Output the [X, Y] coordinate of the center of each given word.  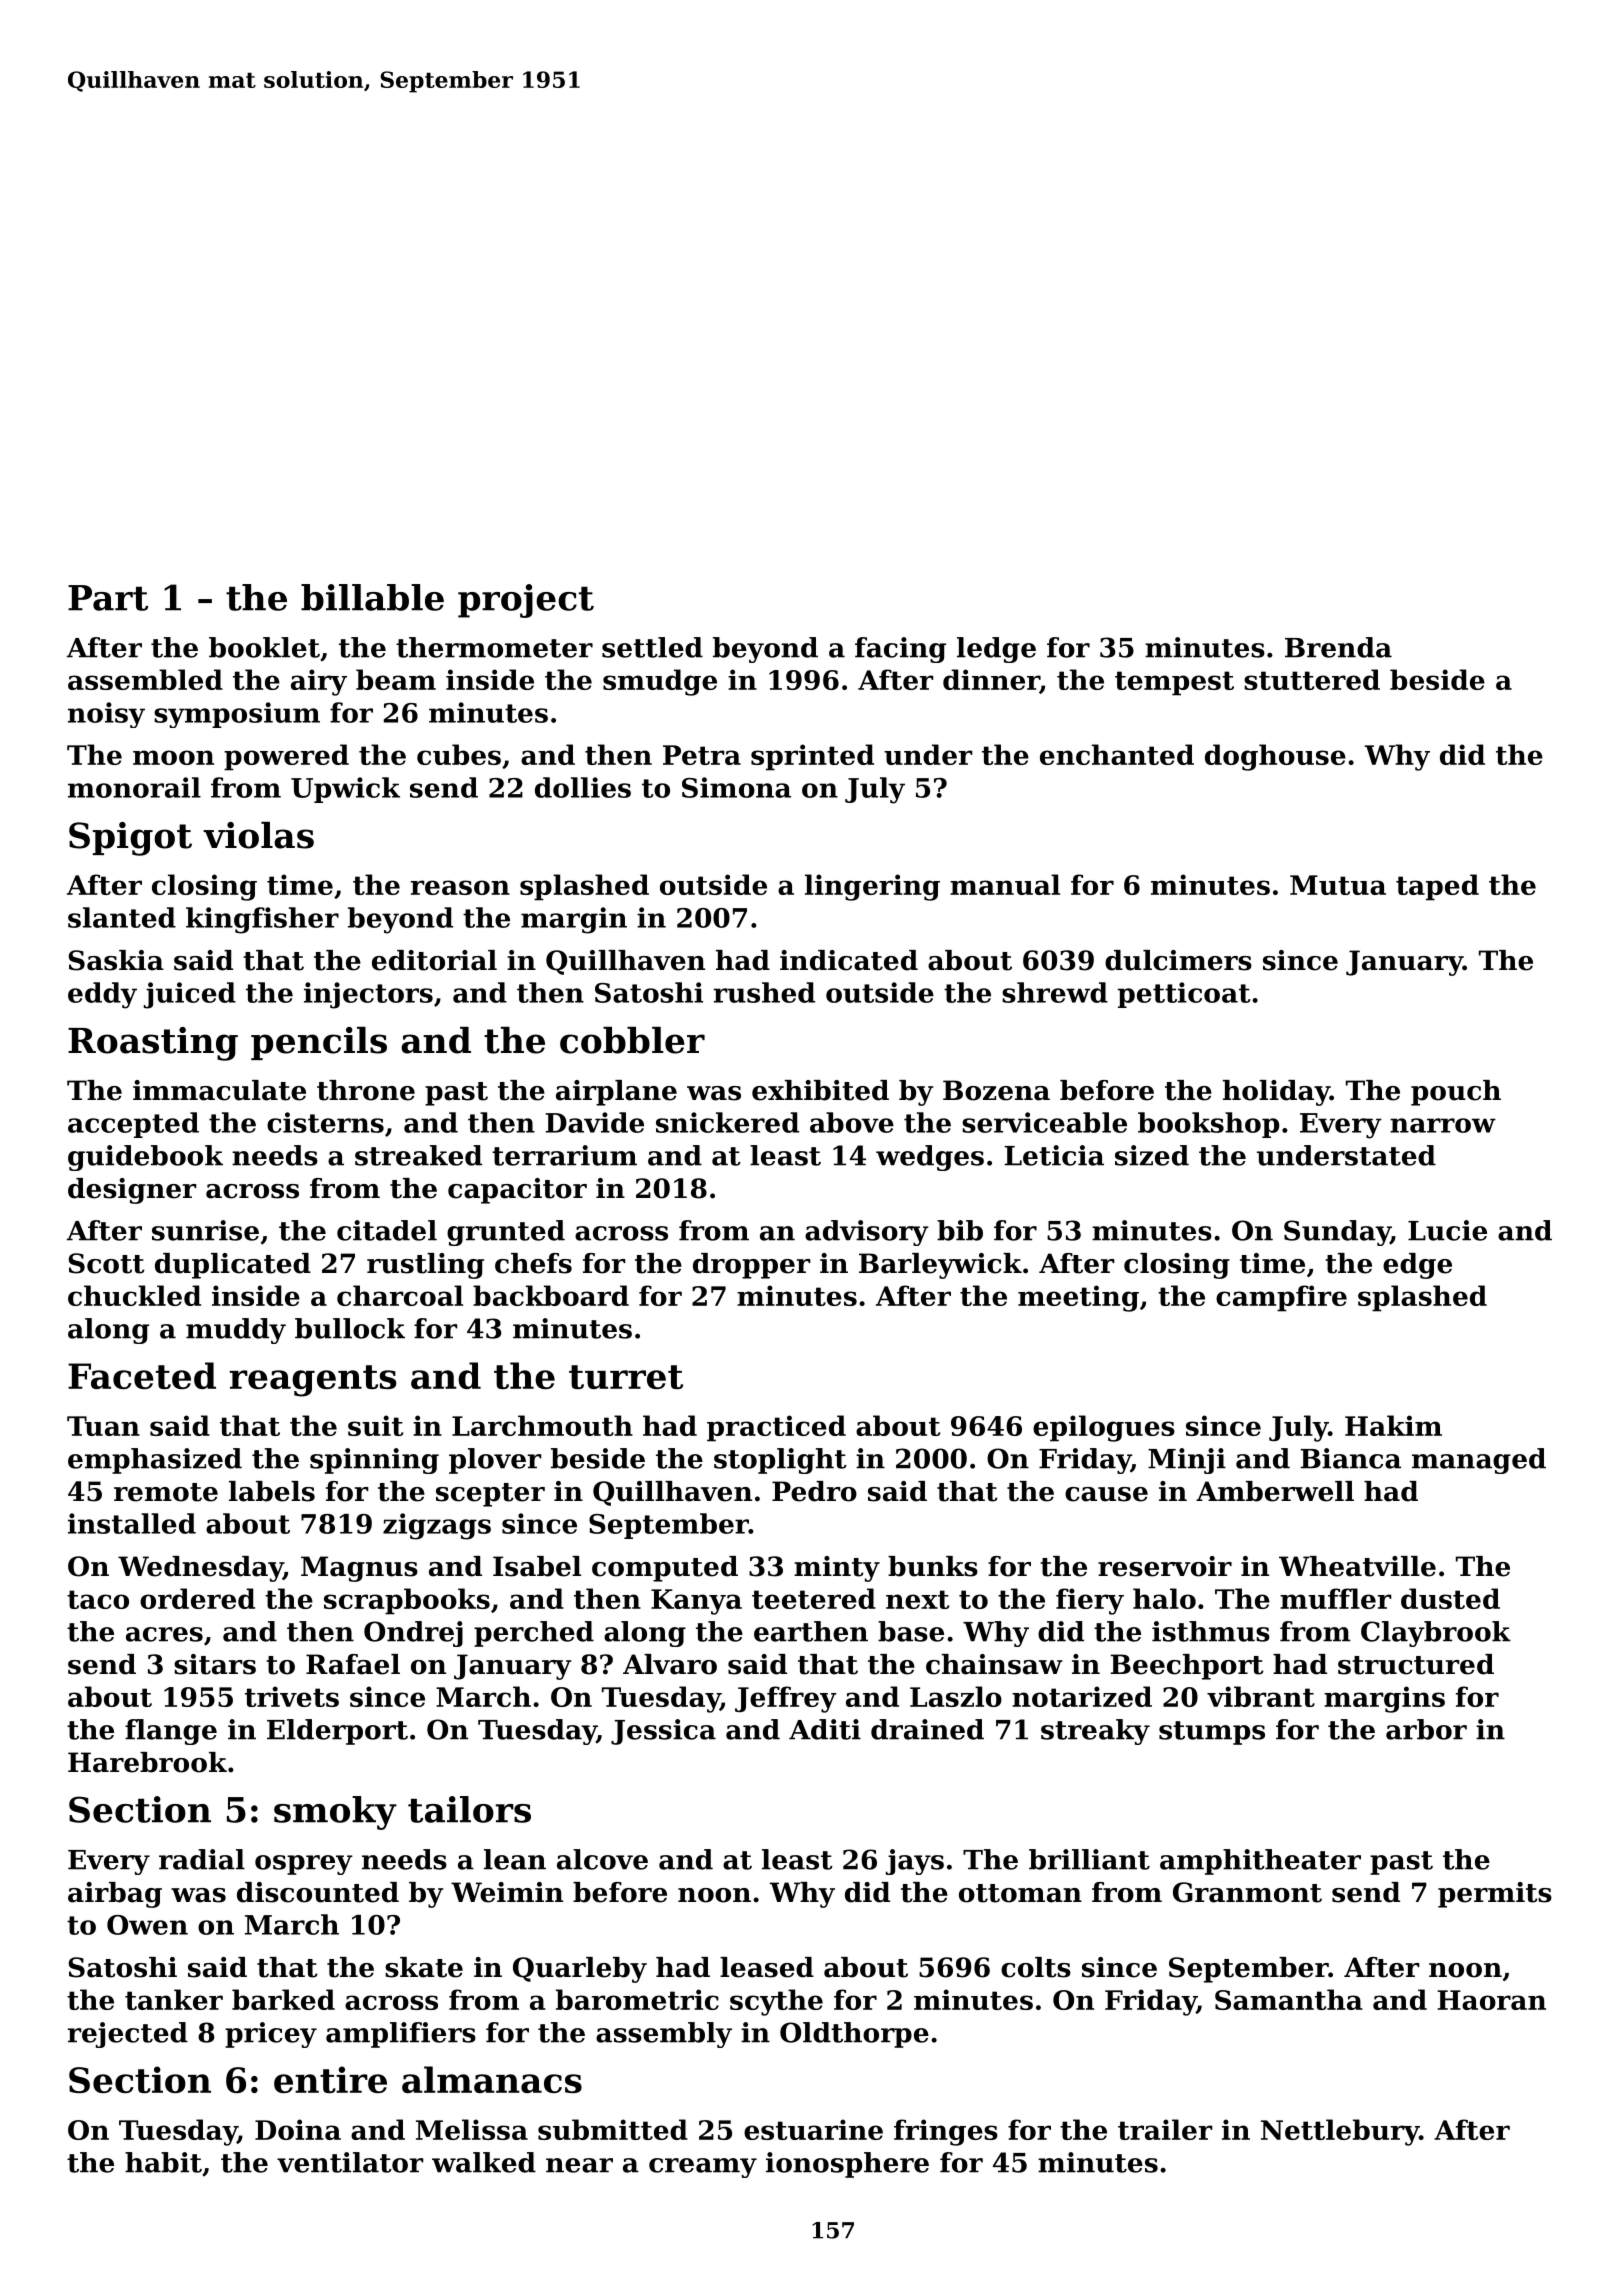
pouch [1456, 1093]
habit [163, 2162]
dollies [583, 787]
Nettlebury [1340, 2132]
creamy [703, 2168]
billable [372, 597]
